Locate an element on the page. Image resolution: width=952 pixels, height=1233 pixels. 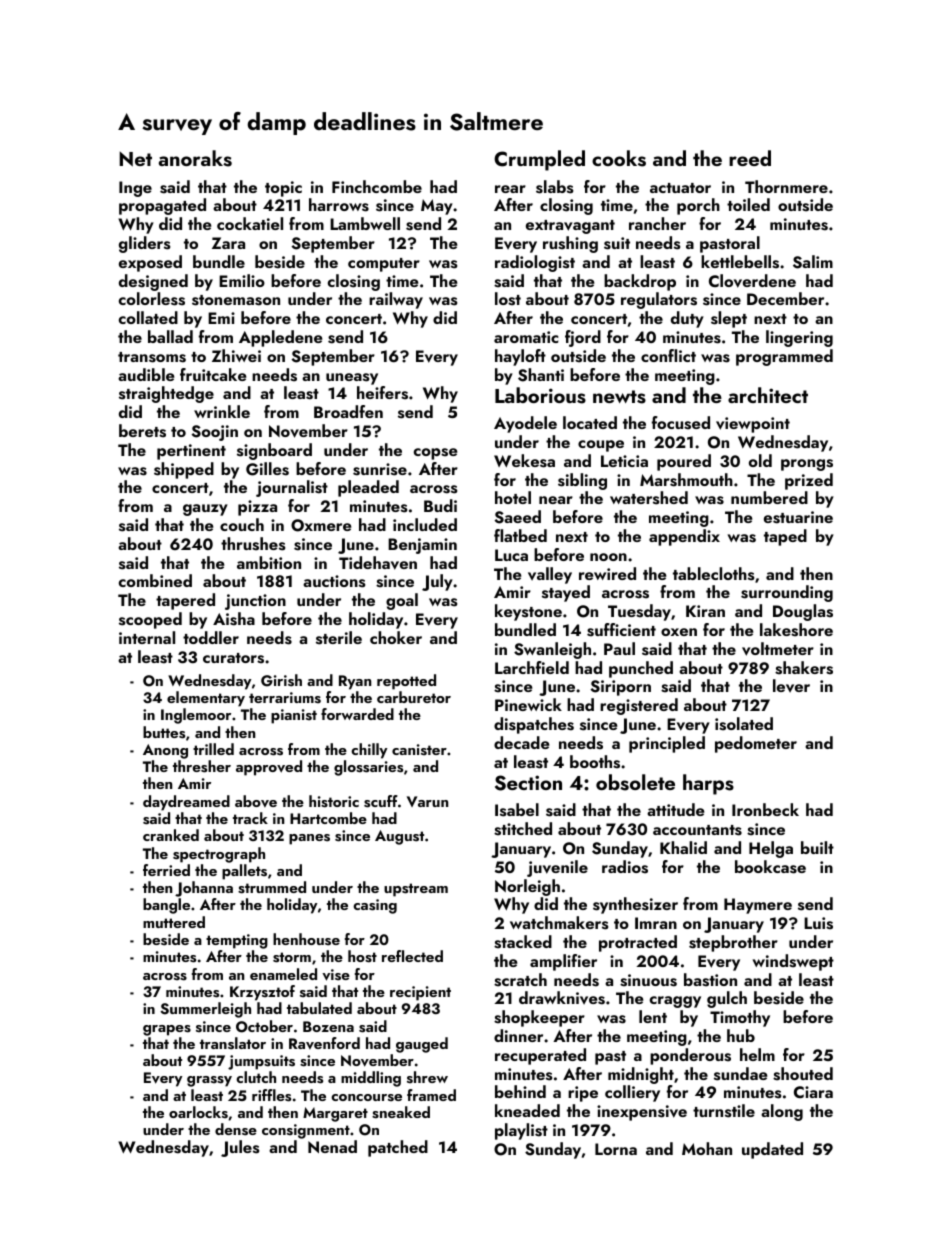
dispatches is located at coordinates (534, 725).
